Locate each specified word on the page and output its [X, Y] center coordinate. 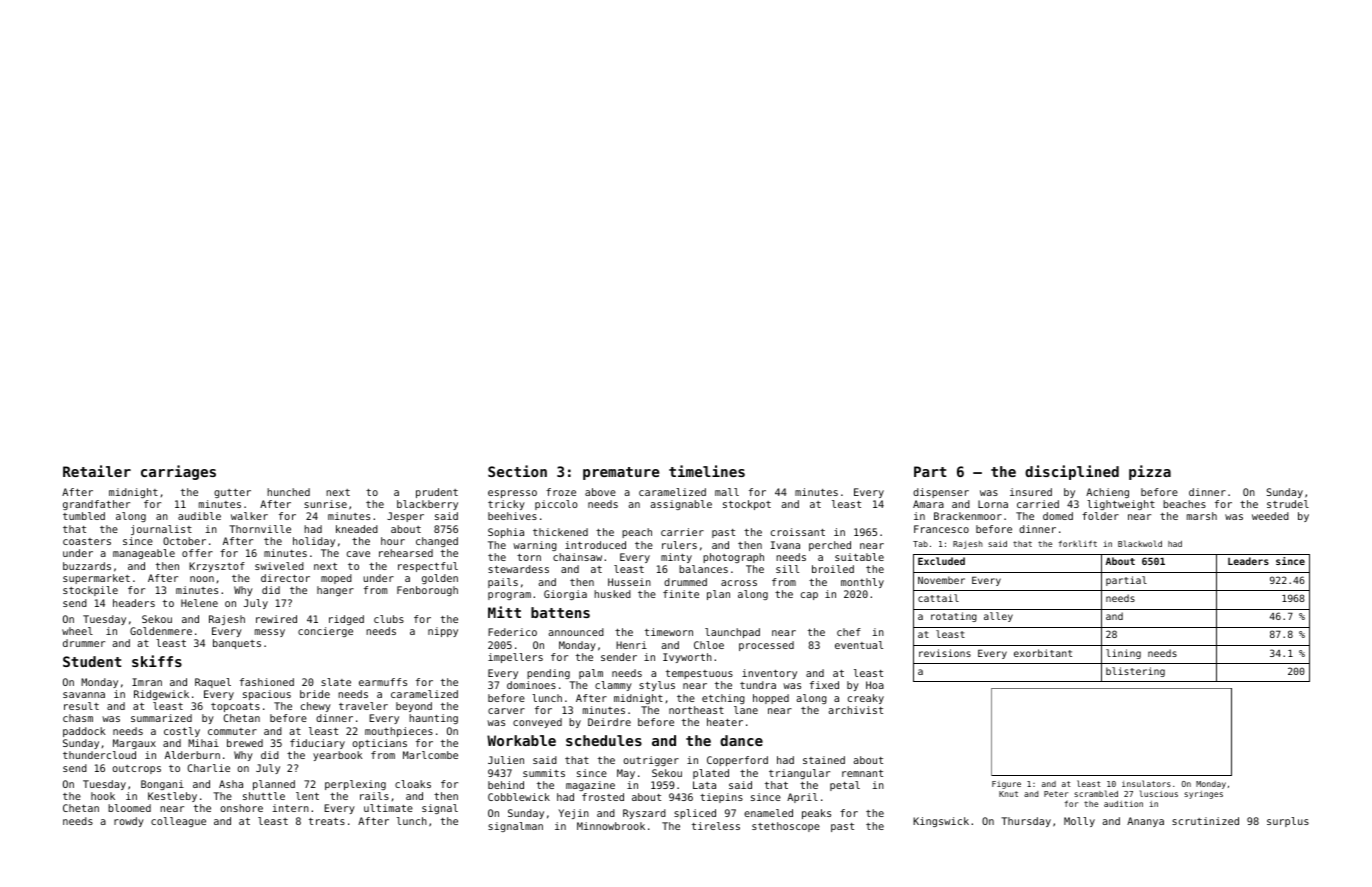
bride [315, 694]
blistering [1135, 672]
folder [1100, 516]
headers [134, 603]
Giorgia [565, 595]
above [600, 492]
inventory [769, 674]
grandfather [96, 505]
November [941, 580]
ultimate [388, 808]
